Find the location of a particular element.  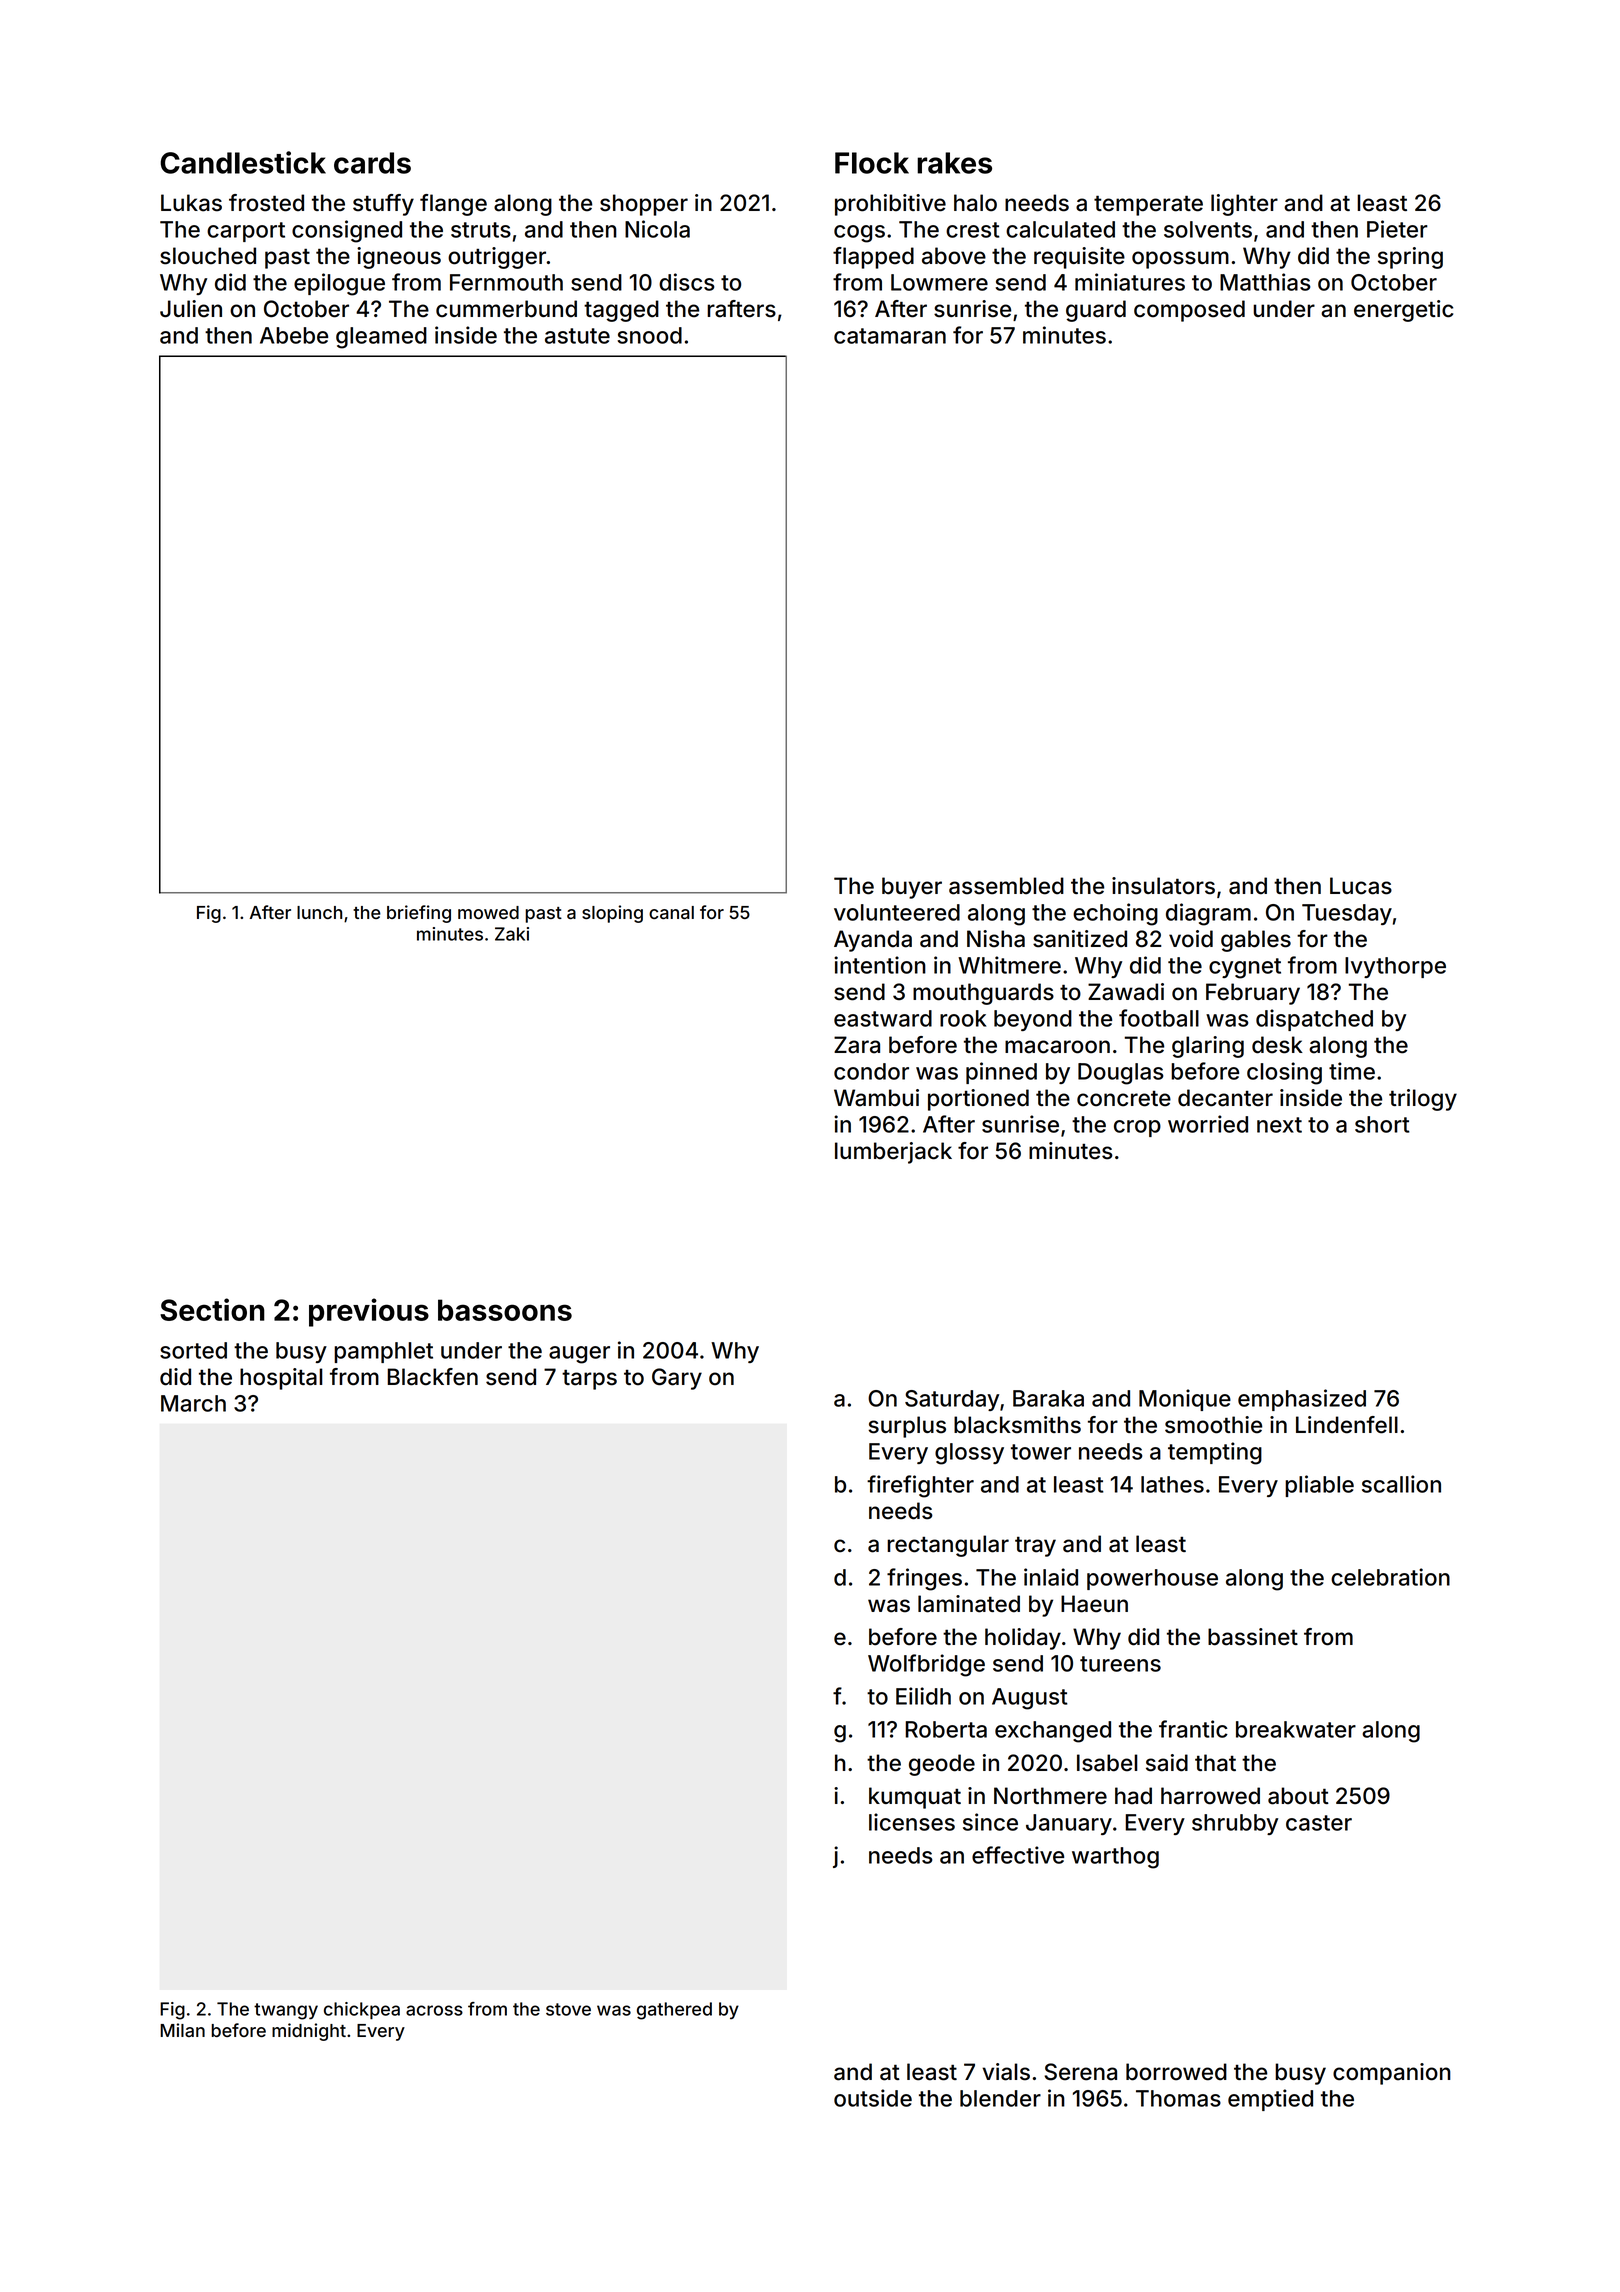

had is located at coordinates (1133, 1796).
